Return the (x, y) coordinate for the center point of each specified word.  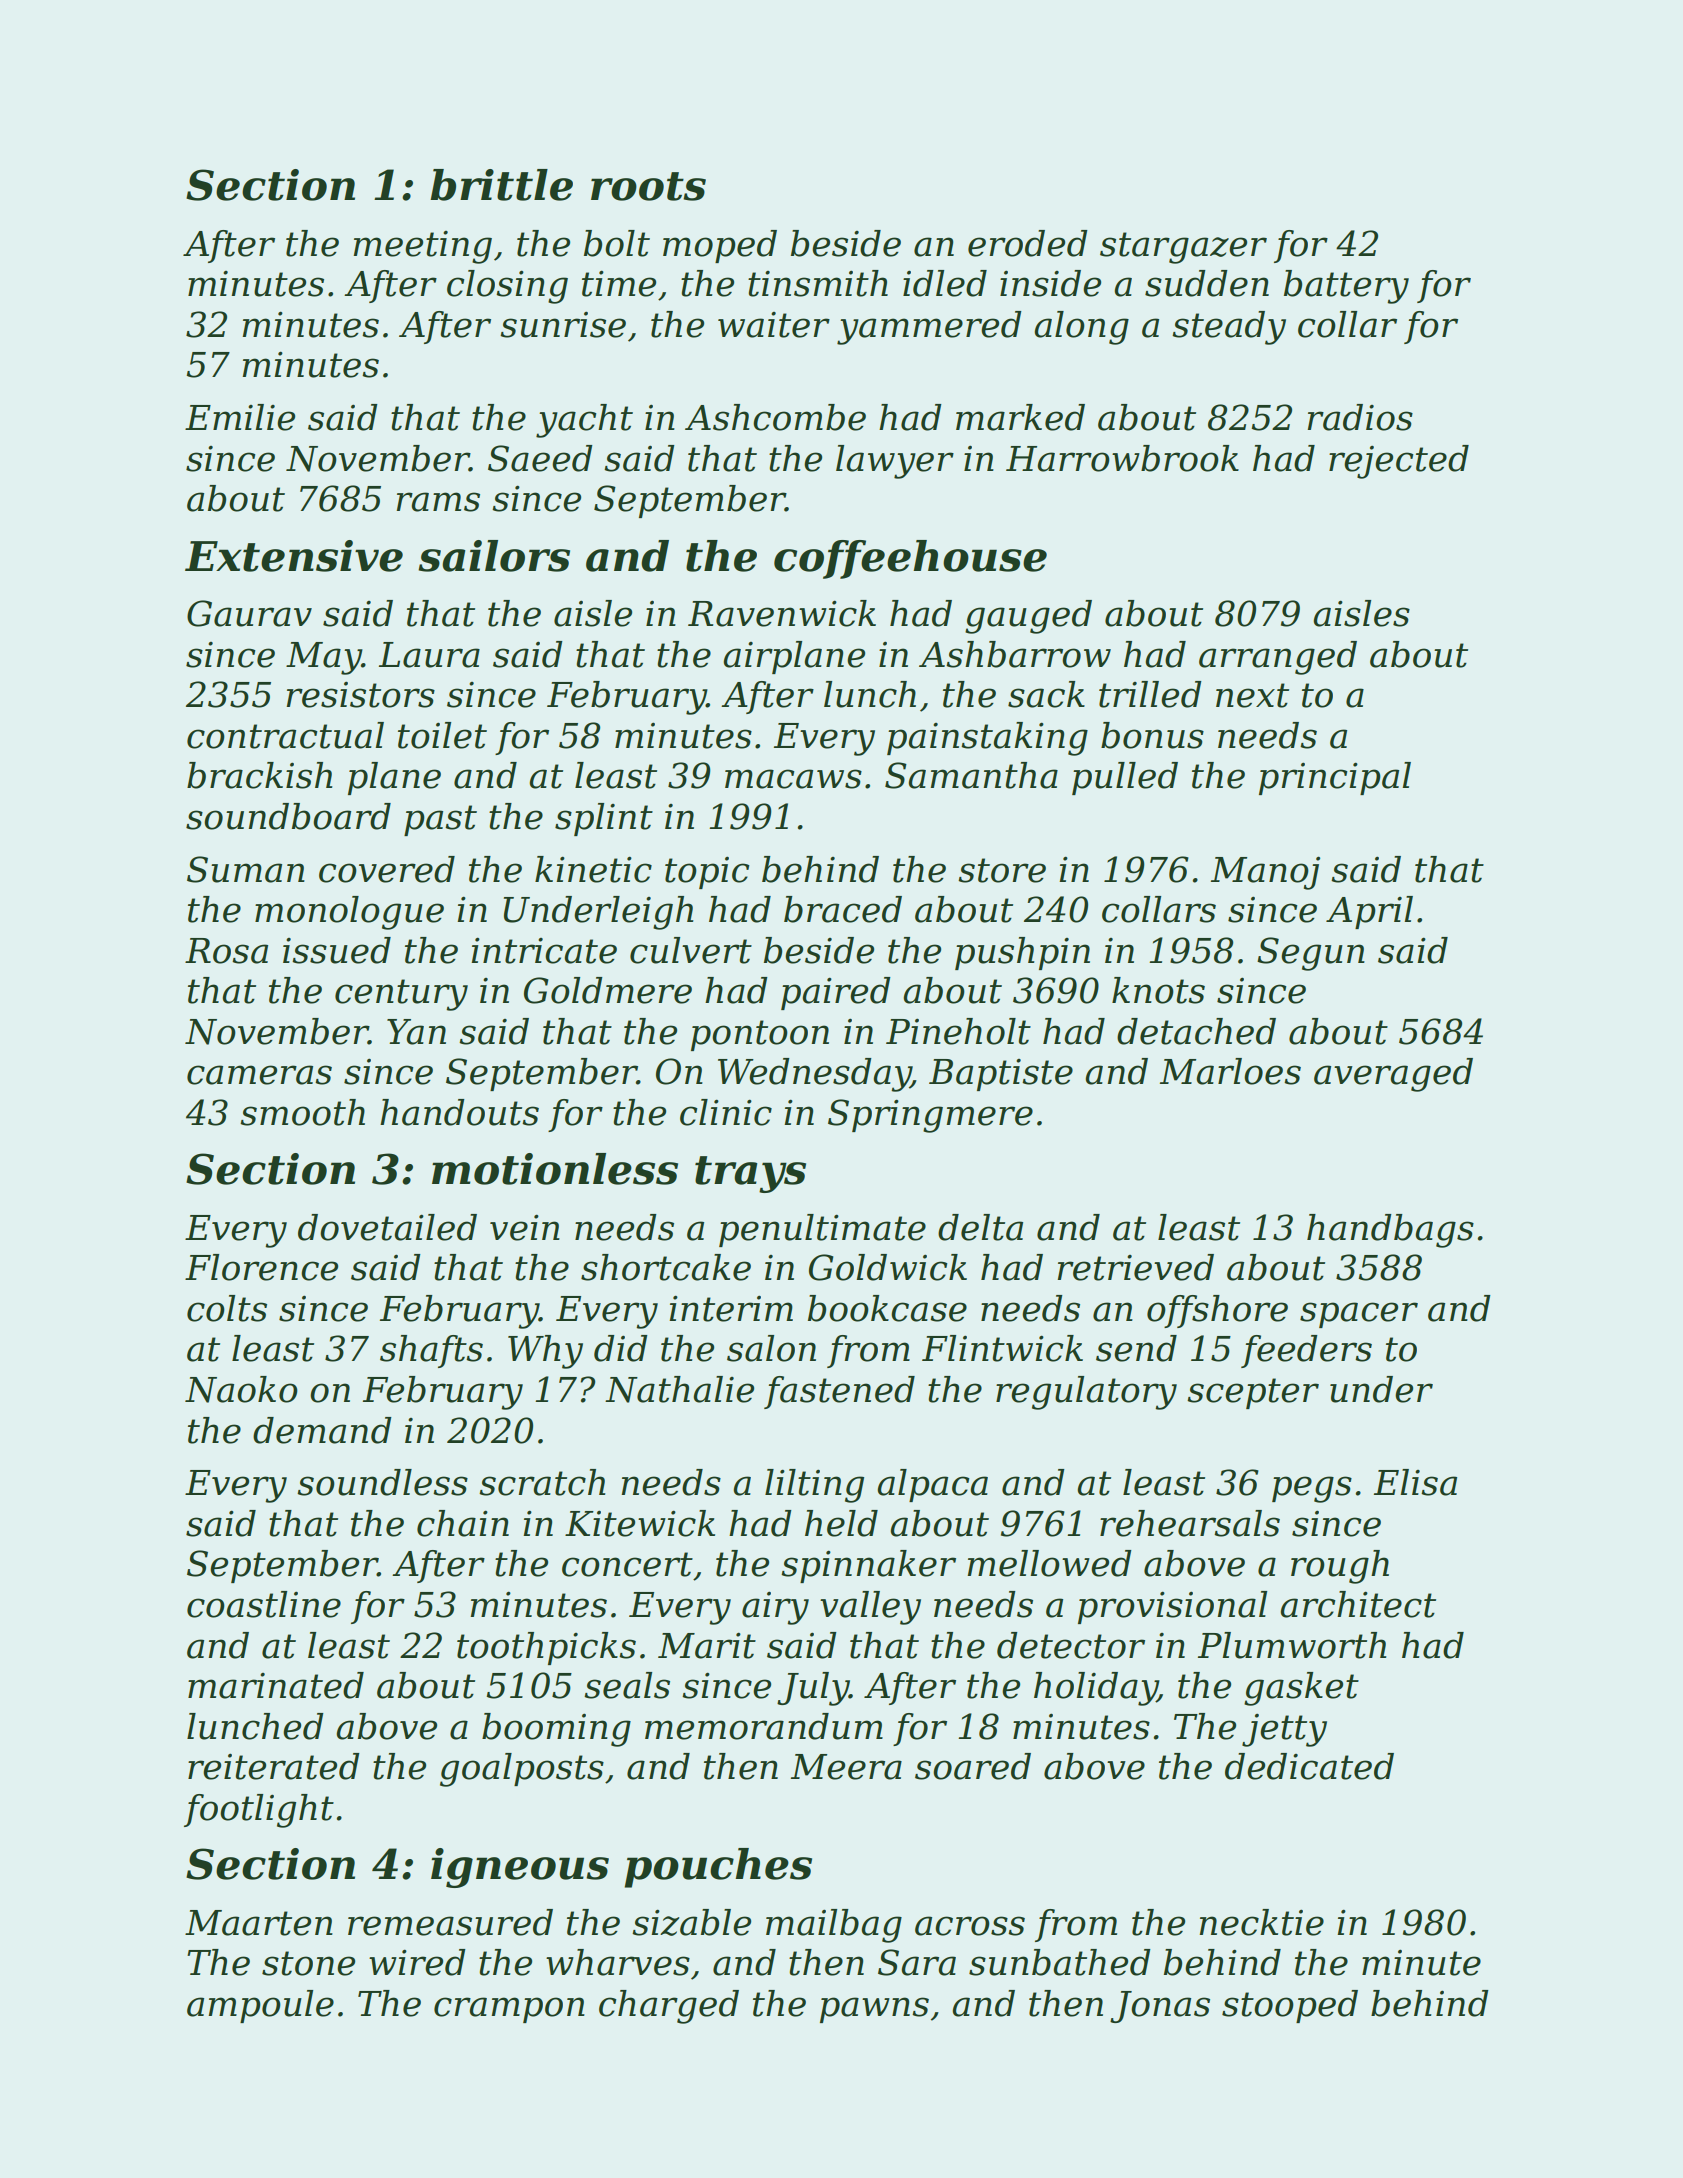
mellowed (1049, 1563)
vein (525, 1228)
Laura (429, 655)
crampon (509, 2010)
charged (669, 2007)
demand (322, 1430)
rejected (1399, 462)
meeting (422, 247)
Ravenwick (782, 613)
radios (1360, 417)
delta (980, 1227)
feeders (1306, 1351)
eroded (1028, 243)
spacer (1359, 1315)
